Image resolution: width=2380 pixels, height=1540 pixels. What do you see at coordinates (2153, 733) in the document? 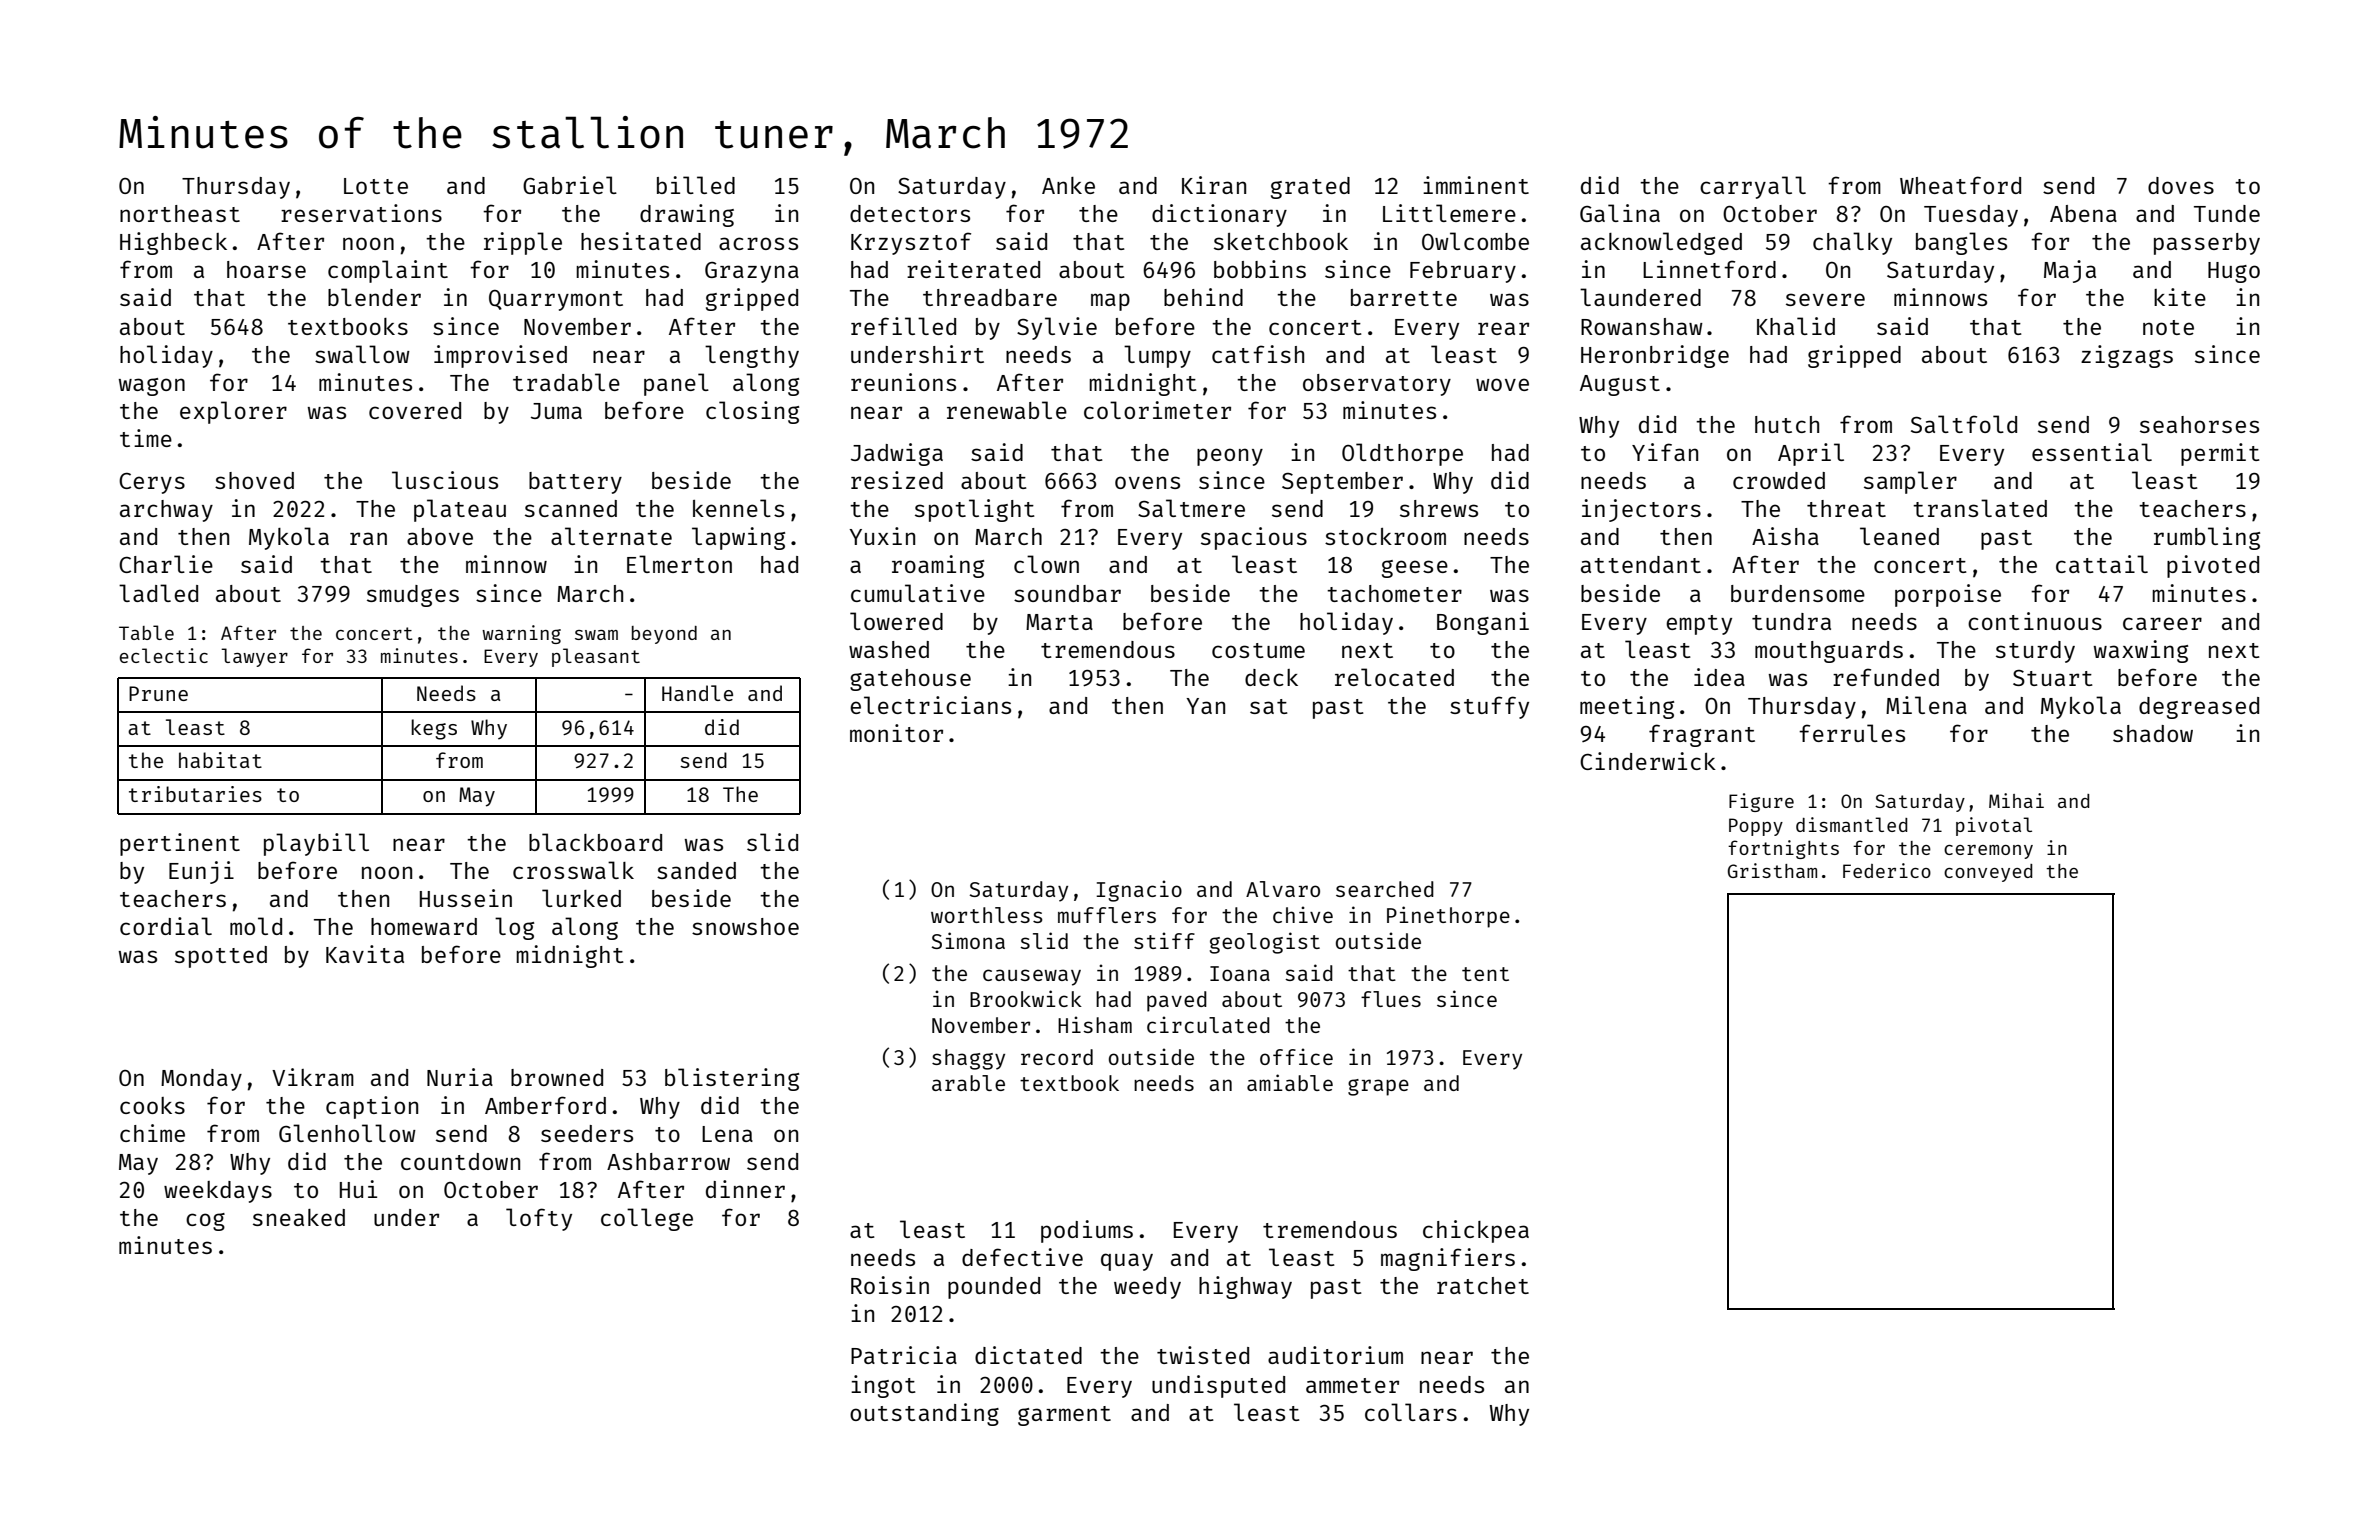
I see `shadow` at bounding box center [2153, 733].
